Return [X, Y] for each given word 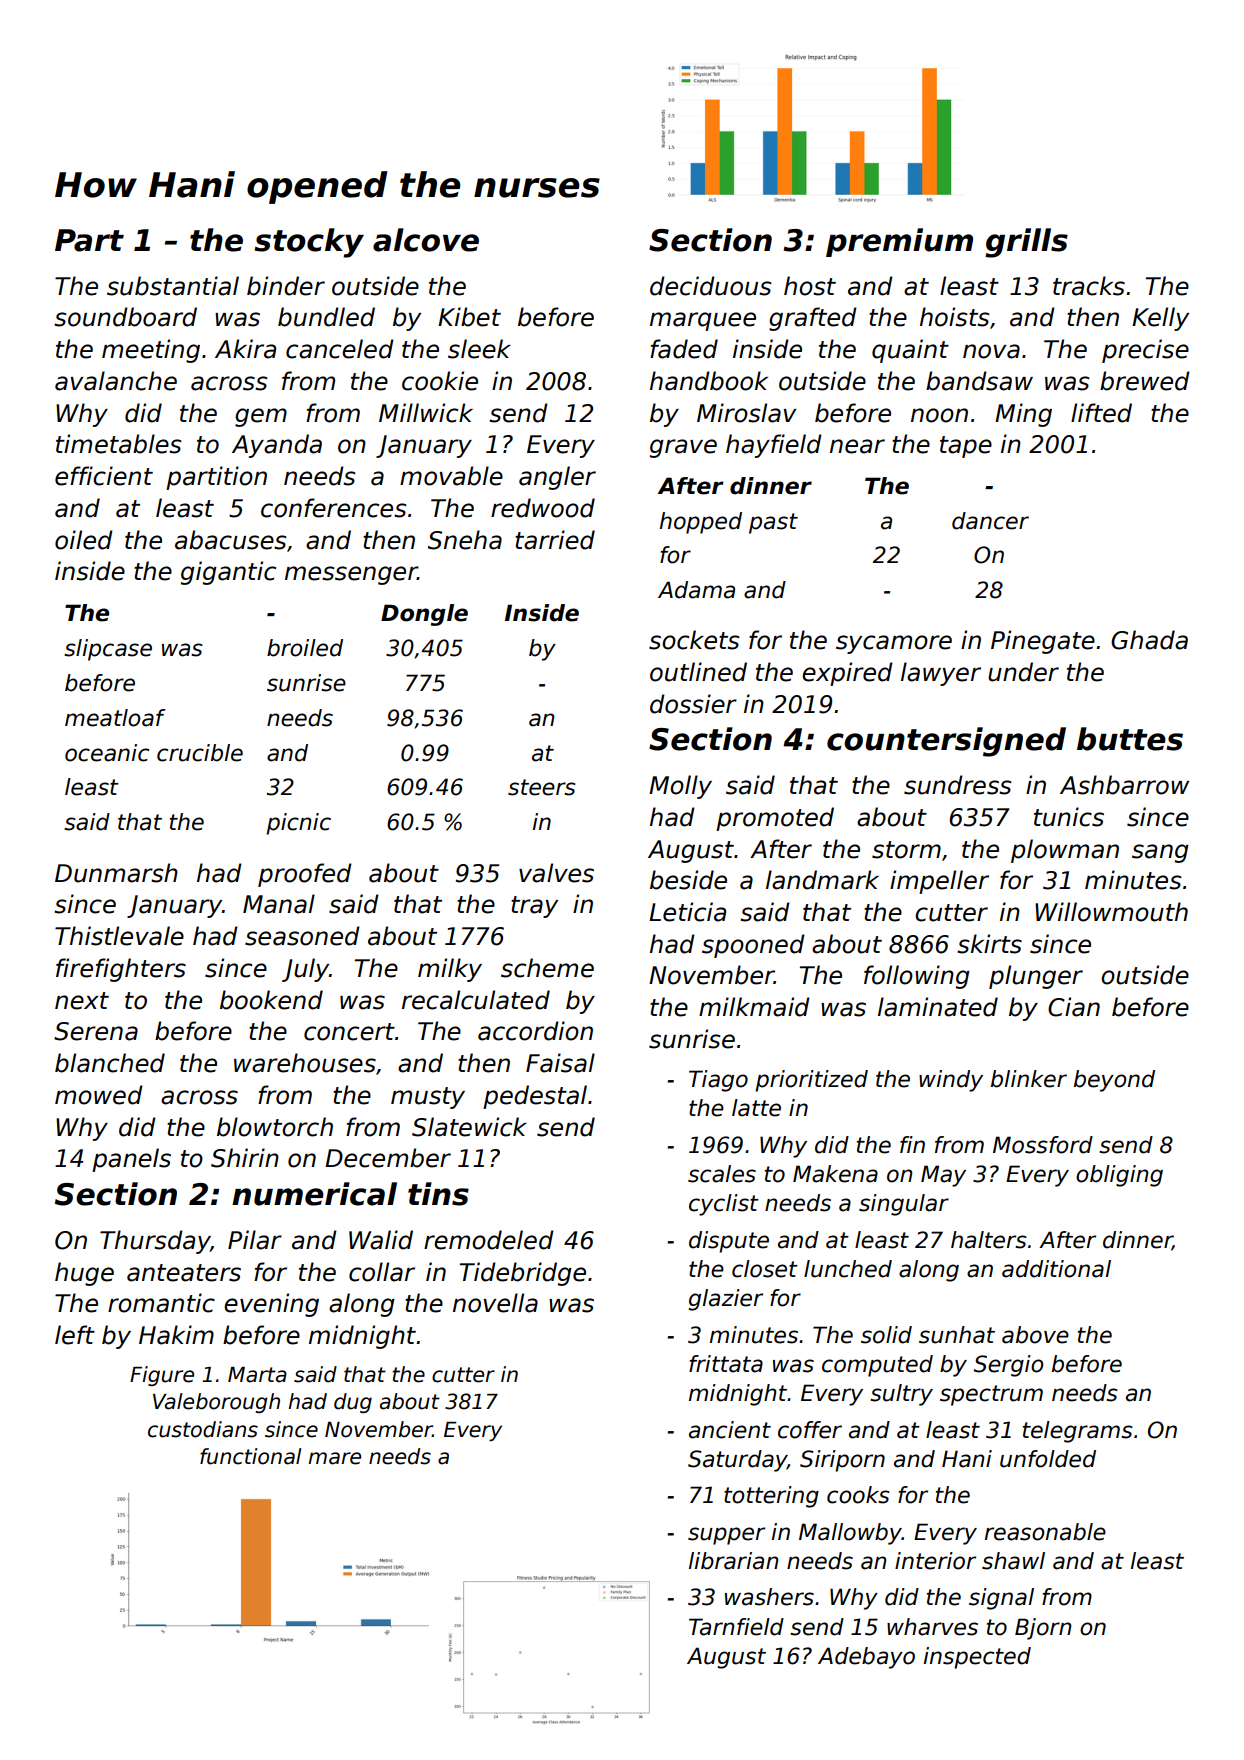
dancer [990, 521]
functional [250, 1456]
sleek [479, 349]
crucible [200, 753]
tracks [1089, 286]
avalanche [116, 381]
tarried [555, 540]
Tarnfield [736, 1627]
